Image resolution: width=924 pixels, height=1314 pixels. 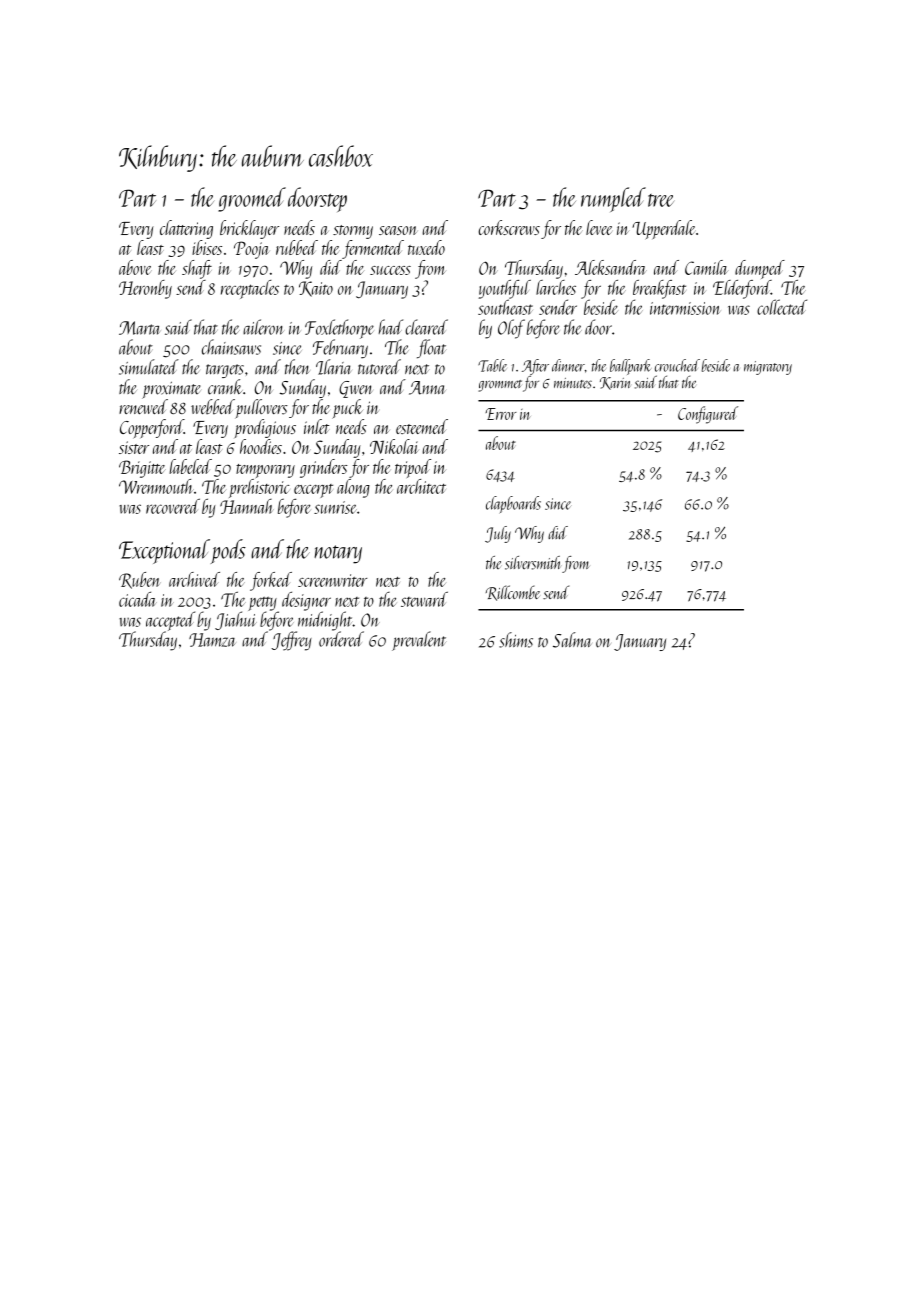 What do you see at coordinates (613, 199) in the page?
I see `rumpled` at bounding box center [613, 199].
